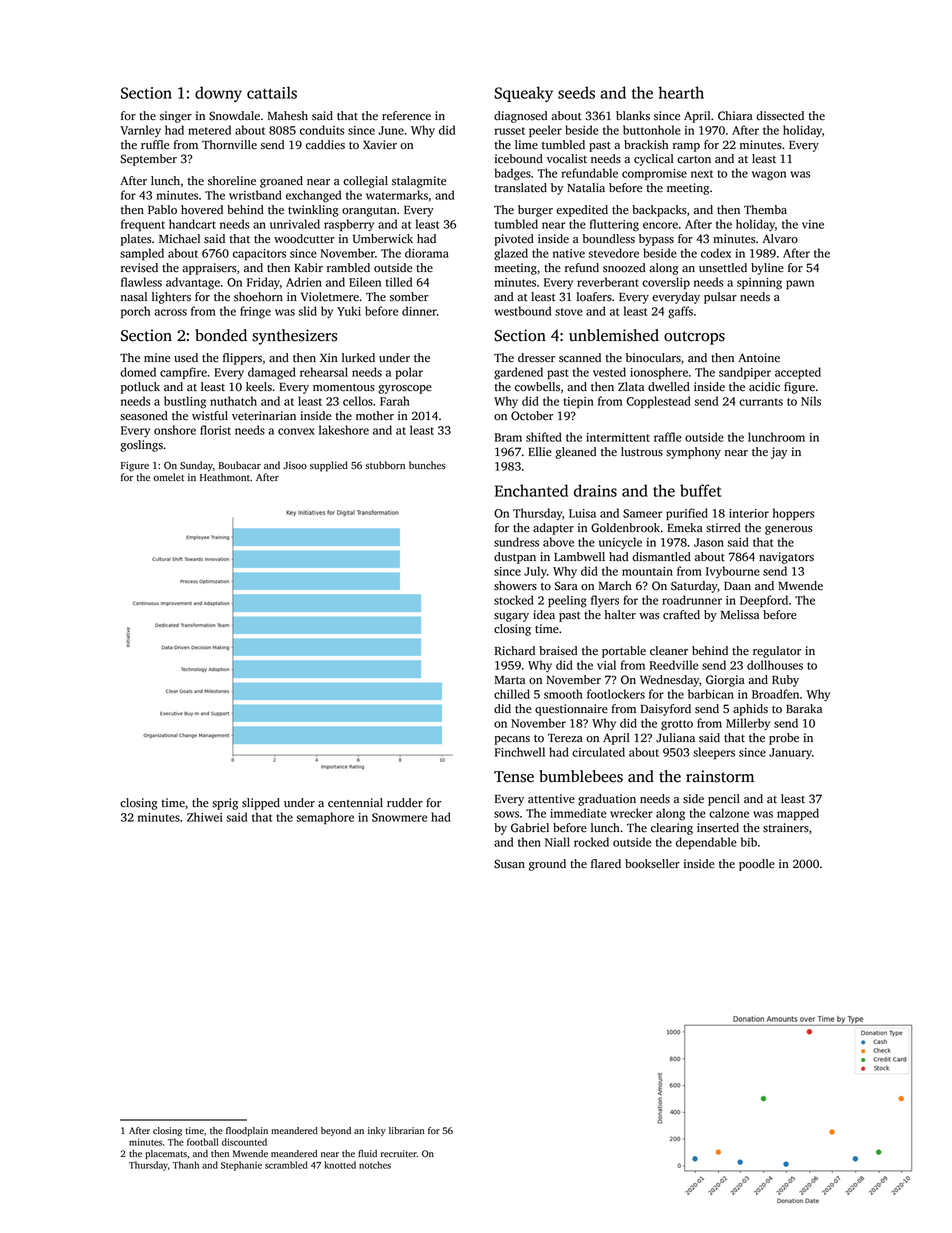 The width and height of the image is (952, 1233). What do you see at coordinates (140, 131) in the image?
I see `Varnley` at bounding box center [140, 131].
